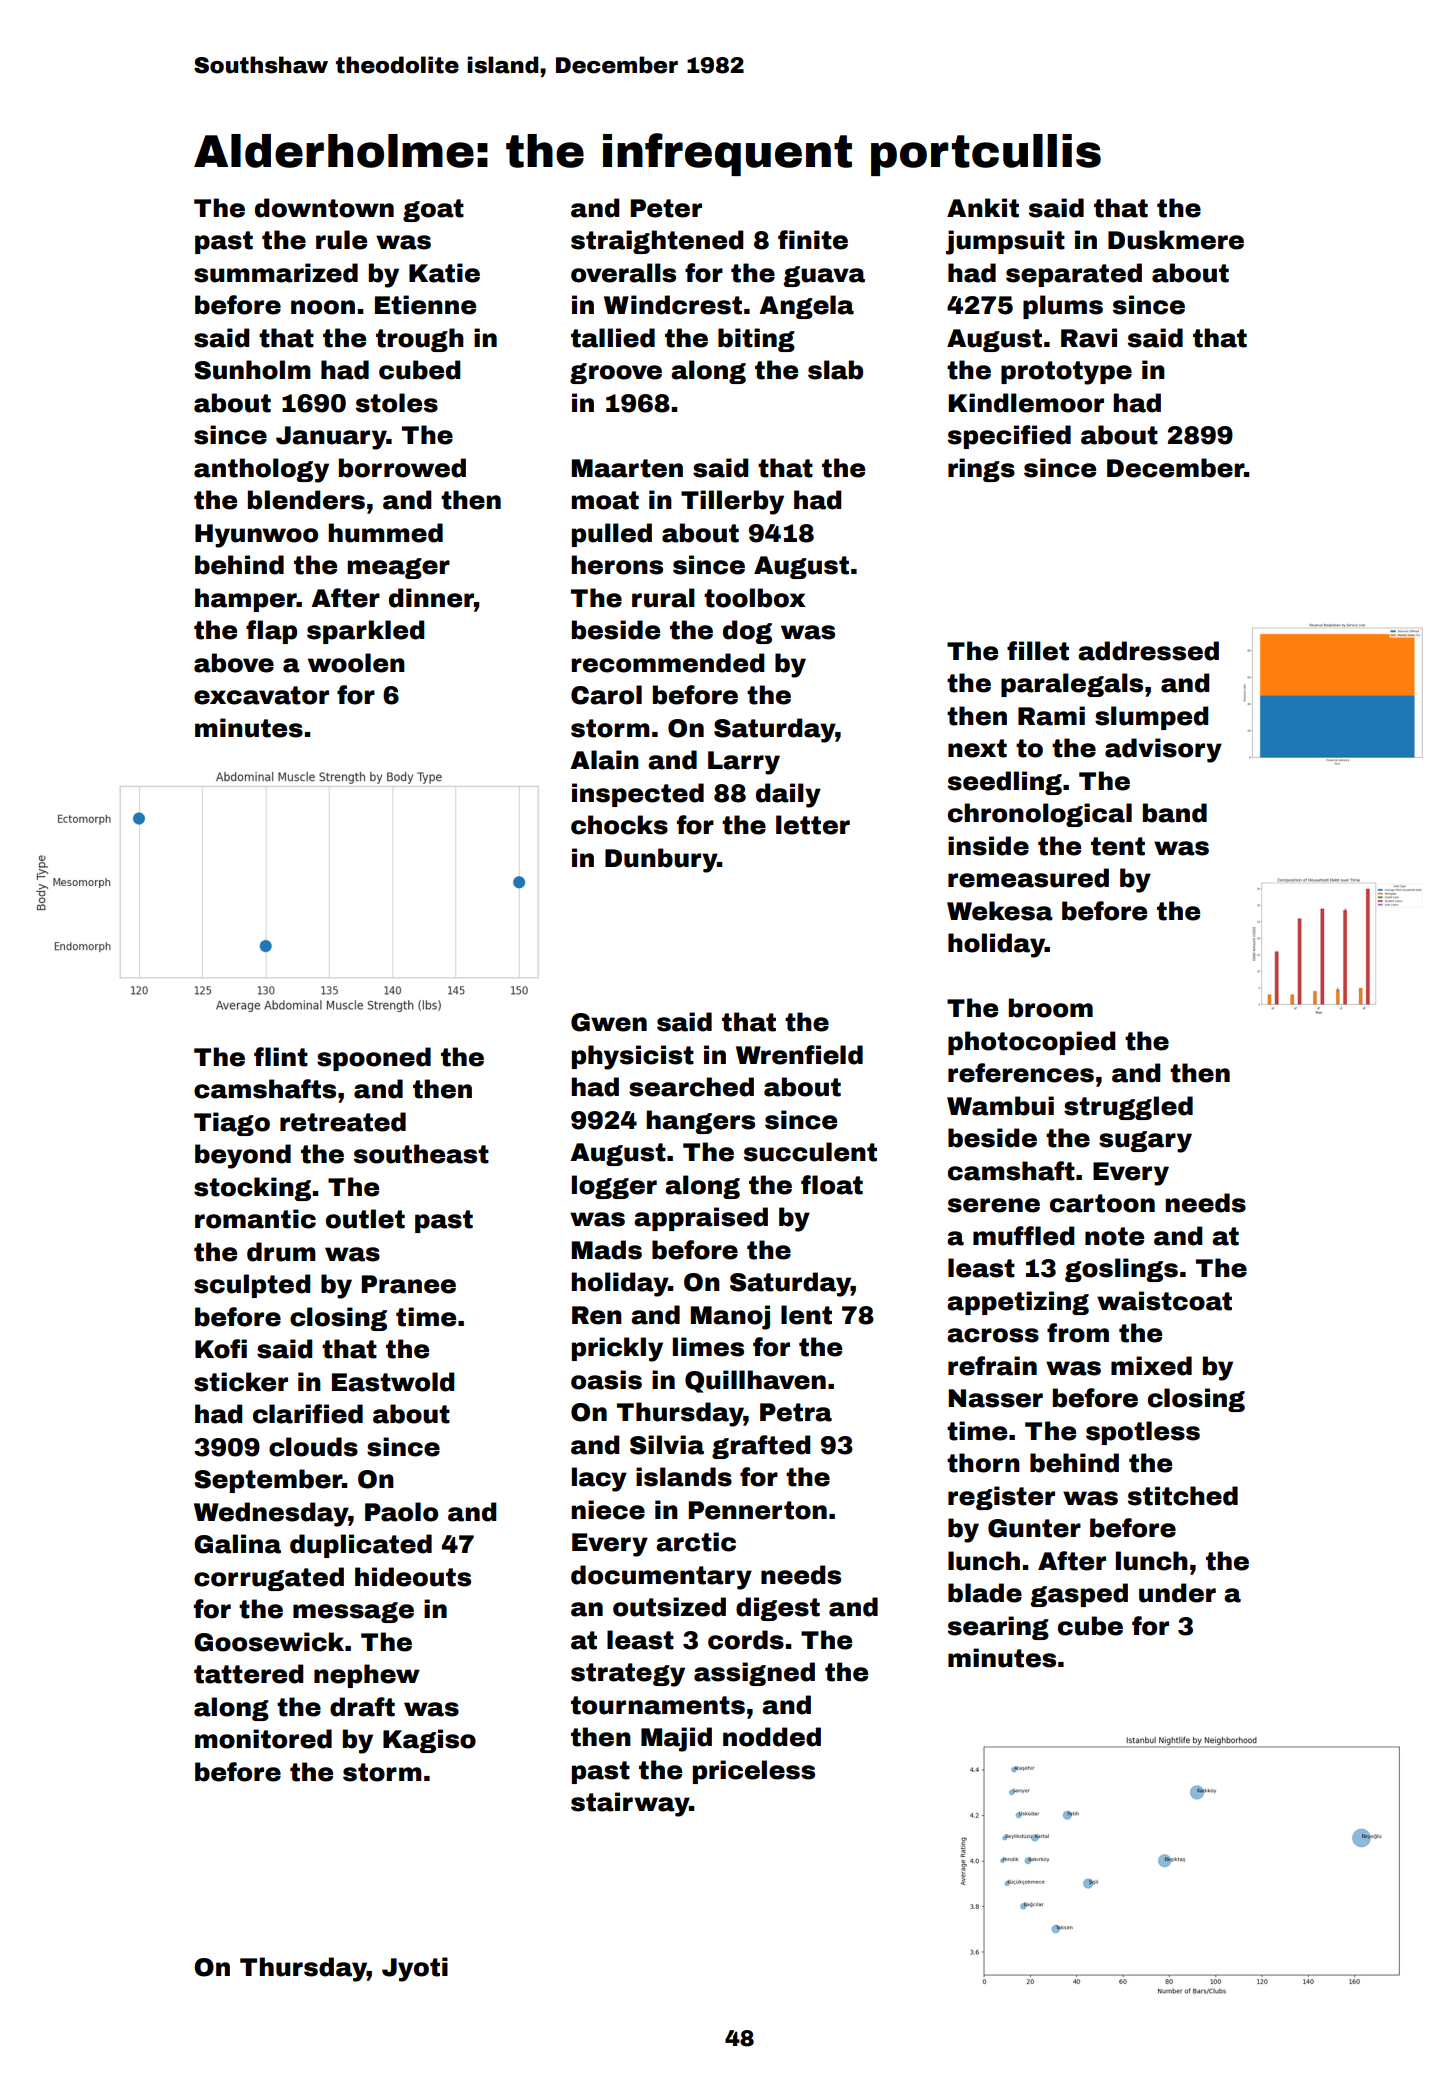 This document has width=1450, height=2100. Describe the element at coordinates (799, 1055) in the document. I see `Wrenfield` at that location.
